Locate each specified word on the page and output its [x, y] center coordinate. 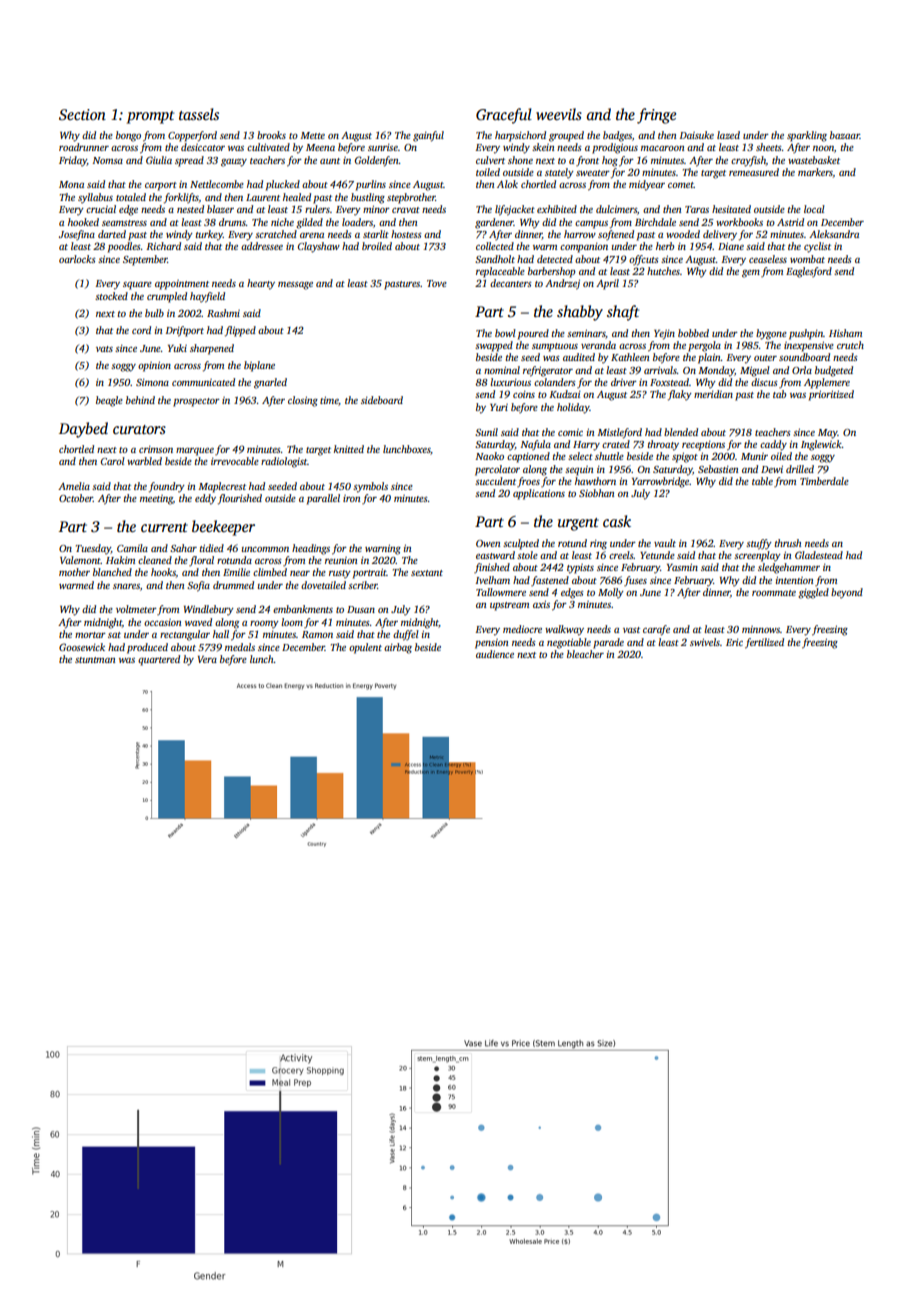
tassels [199, 114]
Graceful [504, 116]
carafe [656, 630]
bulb [154, 313]
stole [527, 555]
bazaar [845, 135]
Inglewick [821, 445]
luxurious [510, 382]
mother [74, 572]
